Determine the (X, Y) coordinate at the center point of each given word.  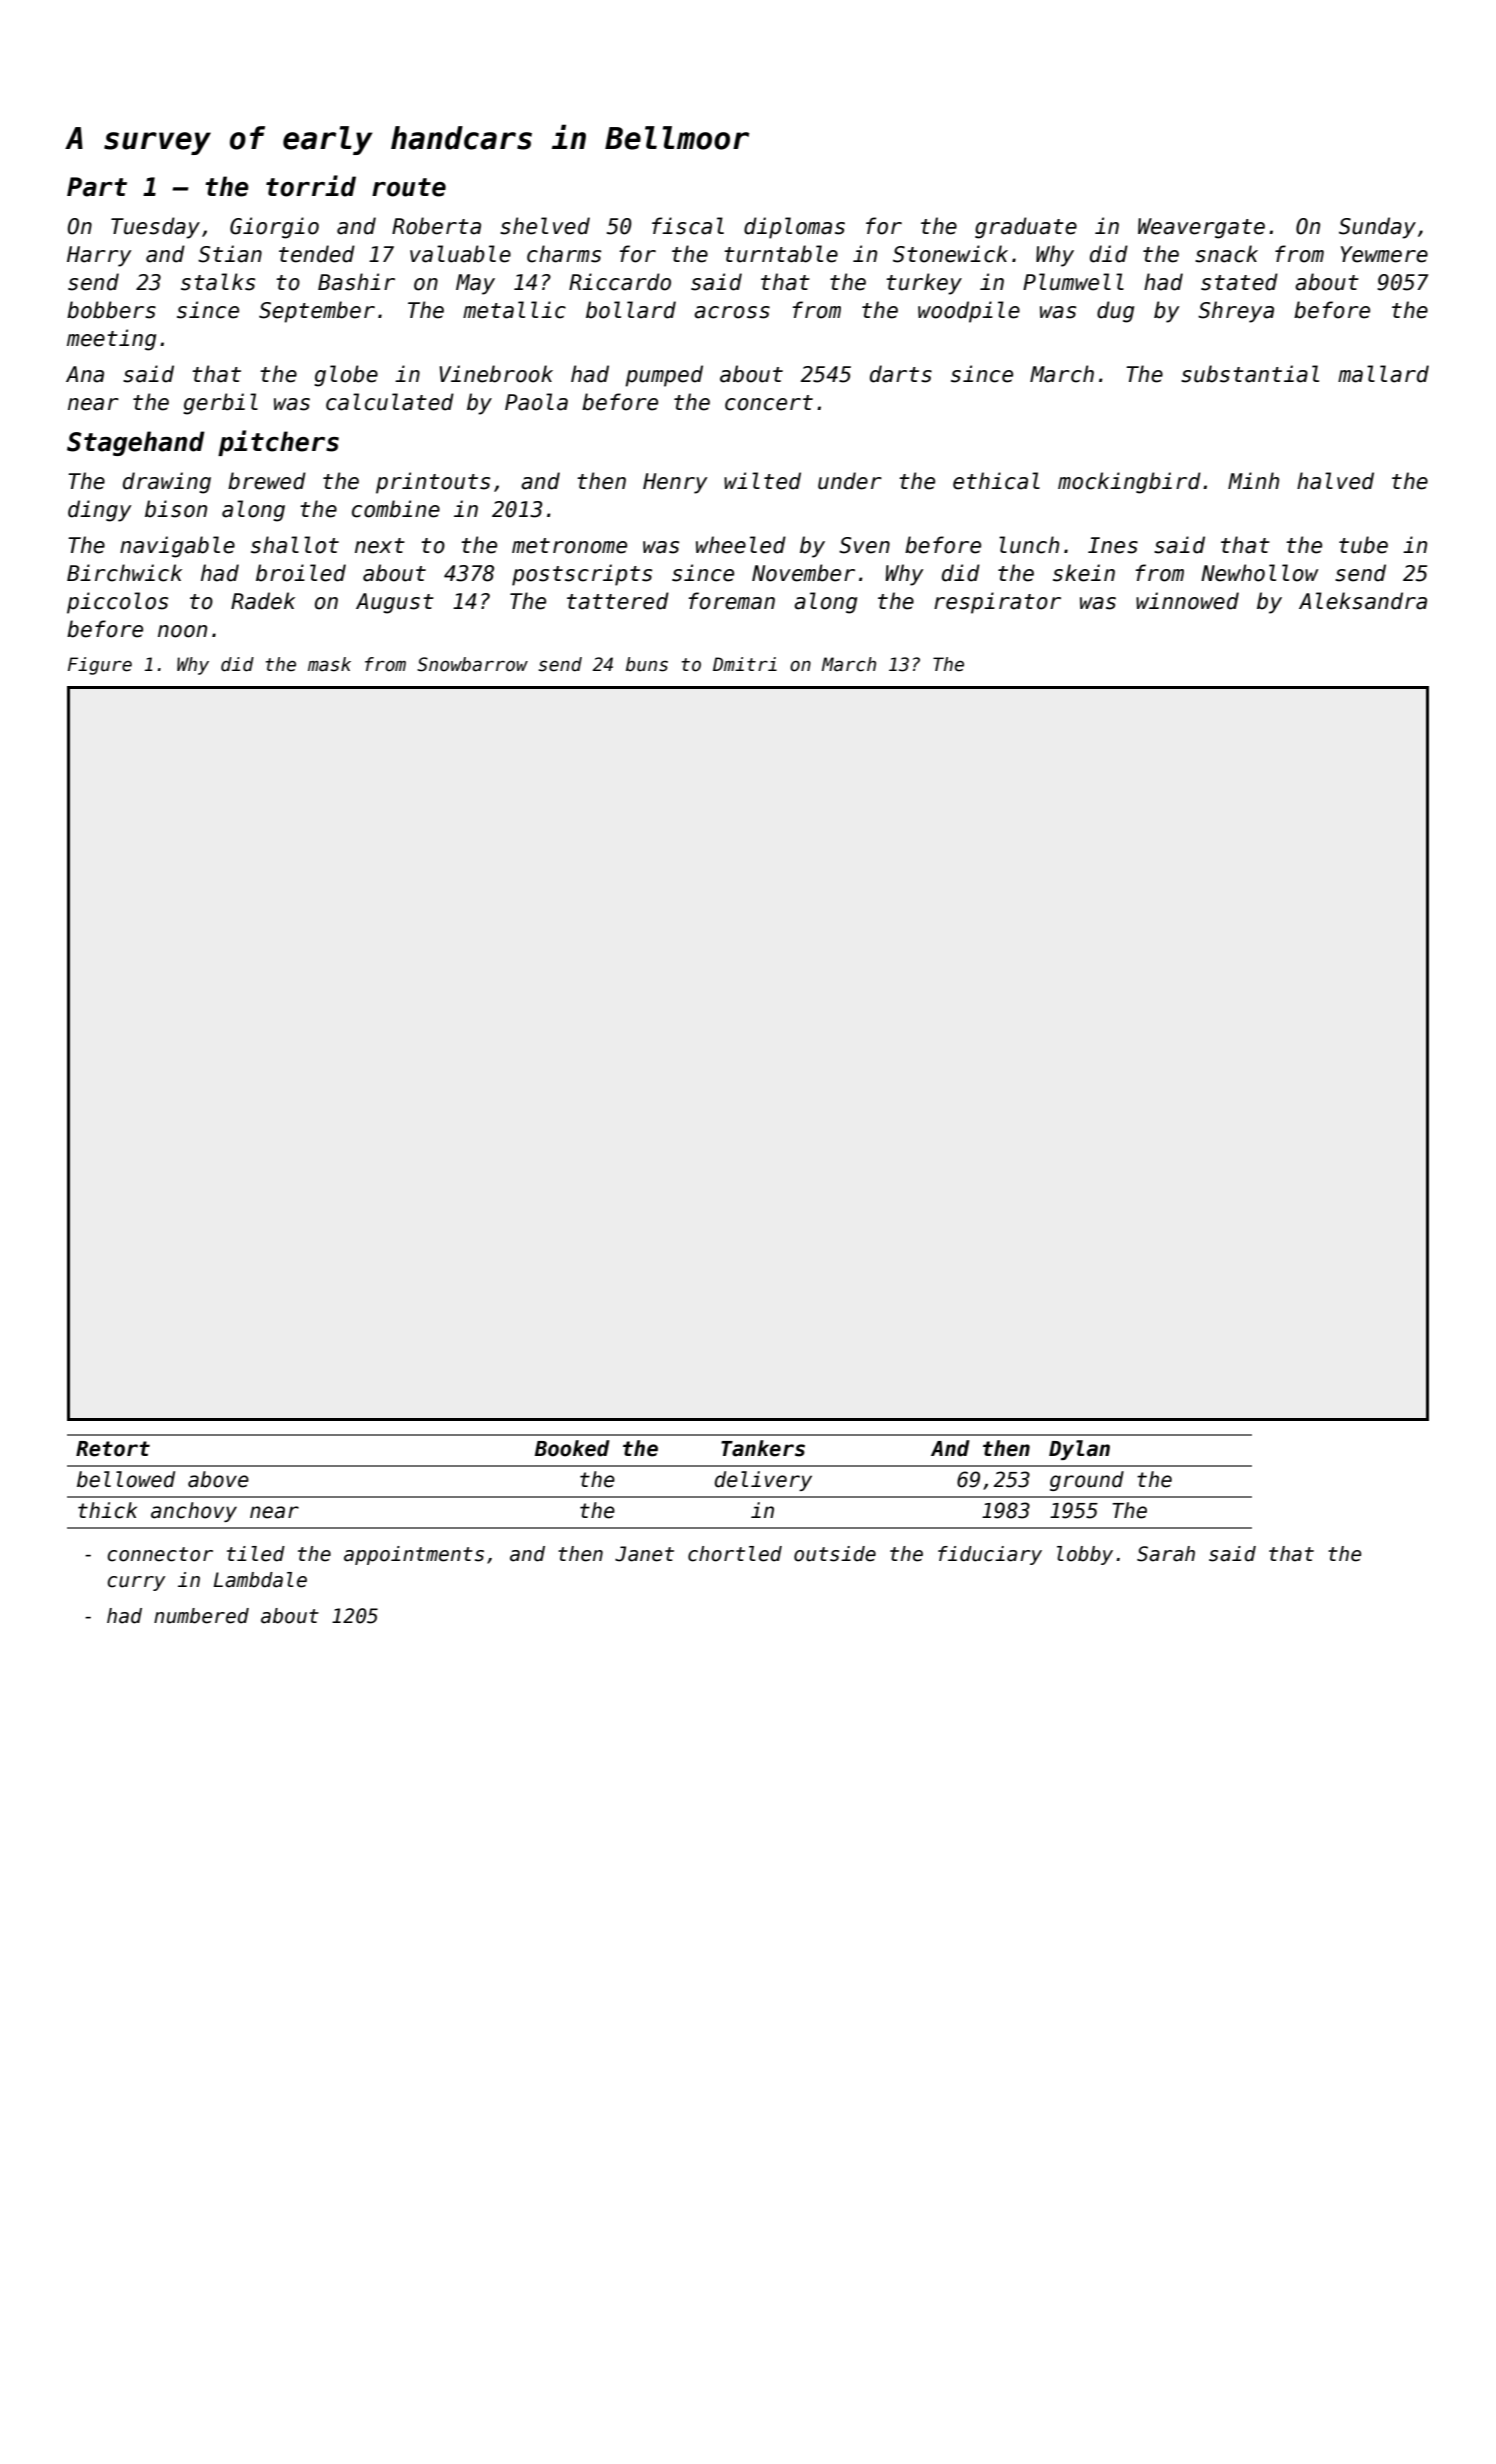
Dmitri (745, 664)
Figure (100, 666)
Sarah (1166, 1554)
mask (329, 664)
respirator (997, 603)
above (218, 1479)
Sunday (1377, 228)
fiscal (688, 226)
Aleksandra (1363, 601)
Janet (644, 1554)
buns (647, 664)
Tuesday (155, 228)
